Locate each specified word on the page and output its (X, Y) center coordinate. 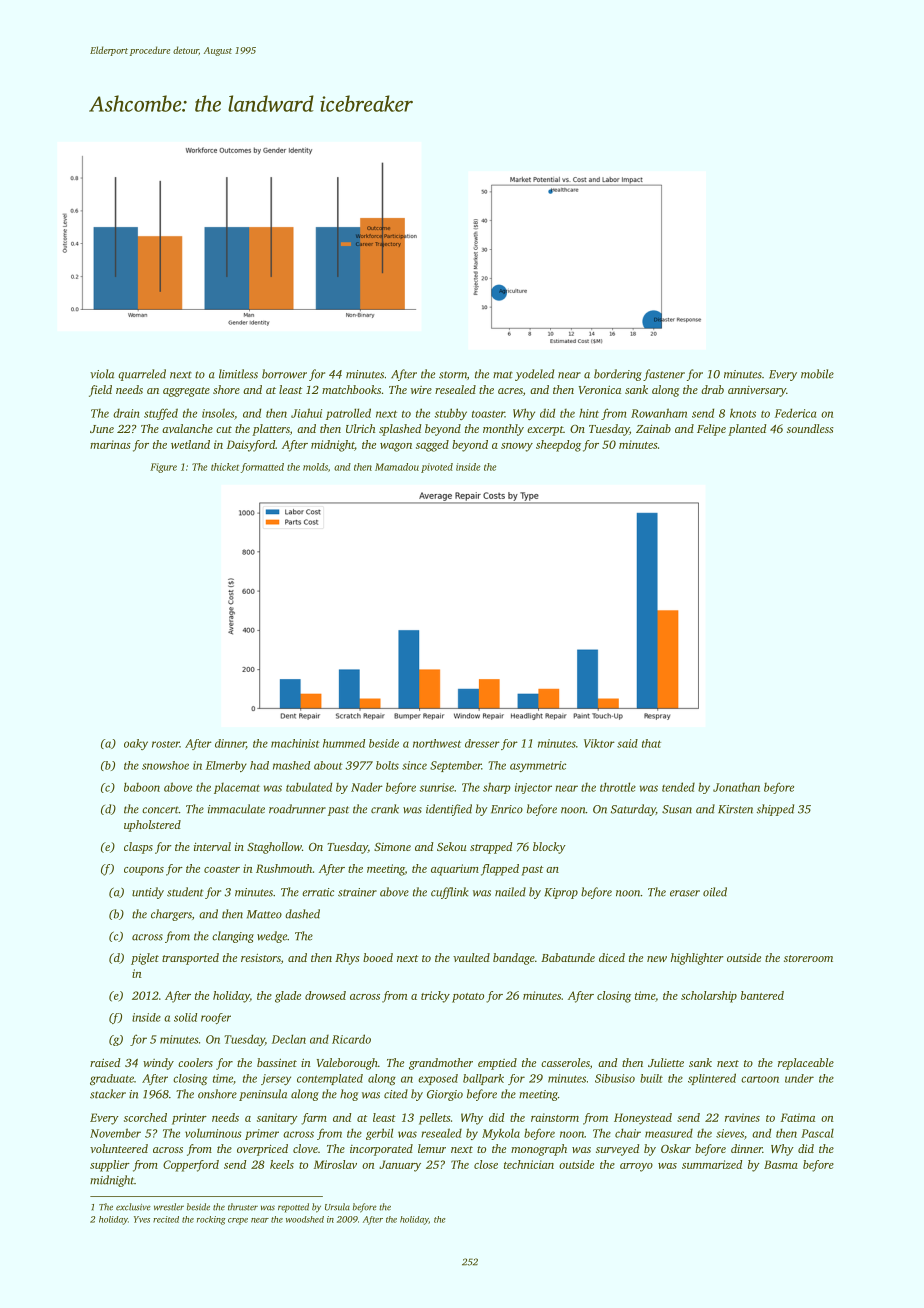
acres (510, 391)
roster (166, 744)
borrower (284, 374)
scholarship (709, 997)
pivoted (437, 468)
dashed (302, 914)
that (651, 743)
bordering (618, 375)
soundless (810, 428)
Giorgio (445, 1095)
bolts (387, 765)
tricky (435, 997)
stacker (108, 1094)
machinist (295, 743)
